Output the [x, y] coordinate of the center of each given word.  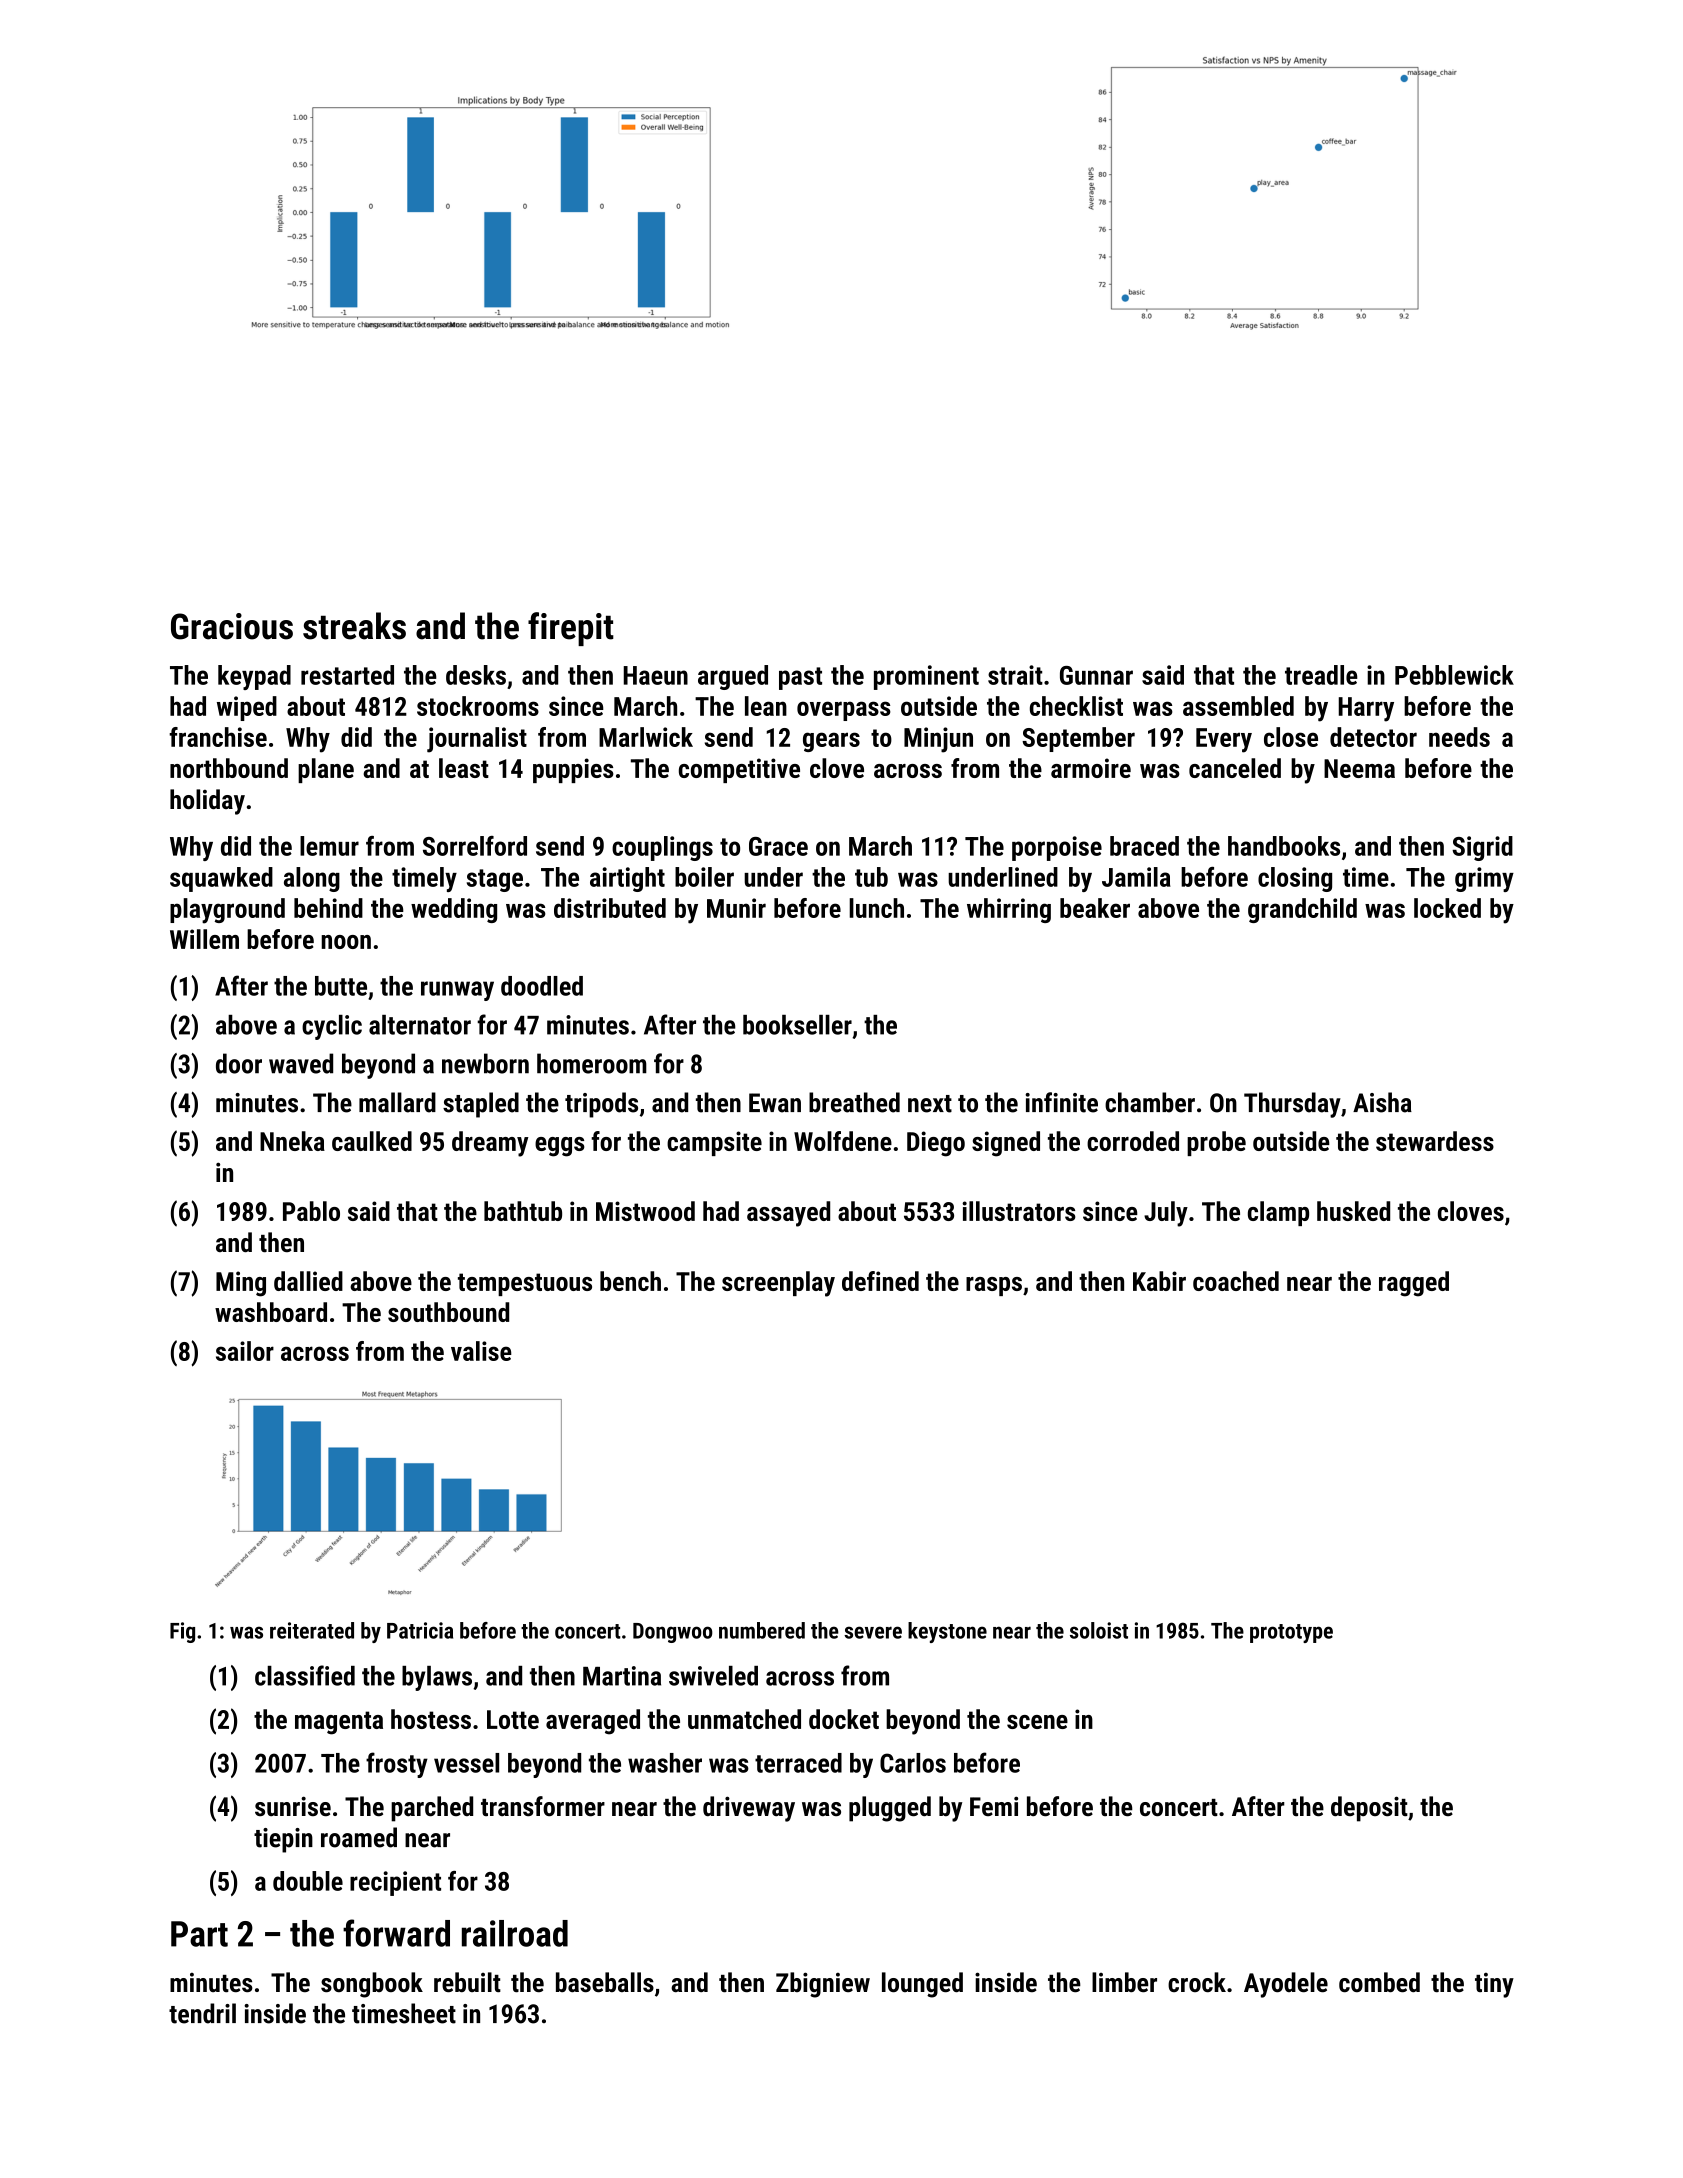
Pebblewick [1454, 675]
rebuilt [467, 1982]
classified [305, 1675]
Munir [736, 908]
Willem [204, 939]
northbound [229, 768]
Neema [1359, 768]
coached [1236, 1281]
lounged [922, 1985]
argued [733, 677]
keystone [947, 1632]
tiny [1494, 1985]
